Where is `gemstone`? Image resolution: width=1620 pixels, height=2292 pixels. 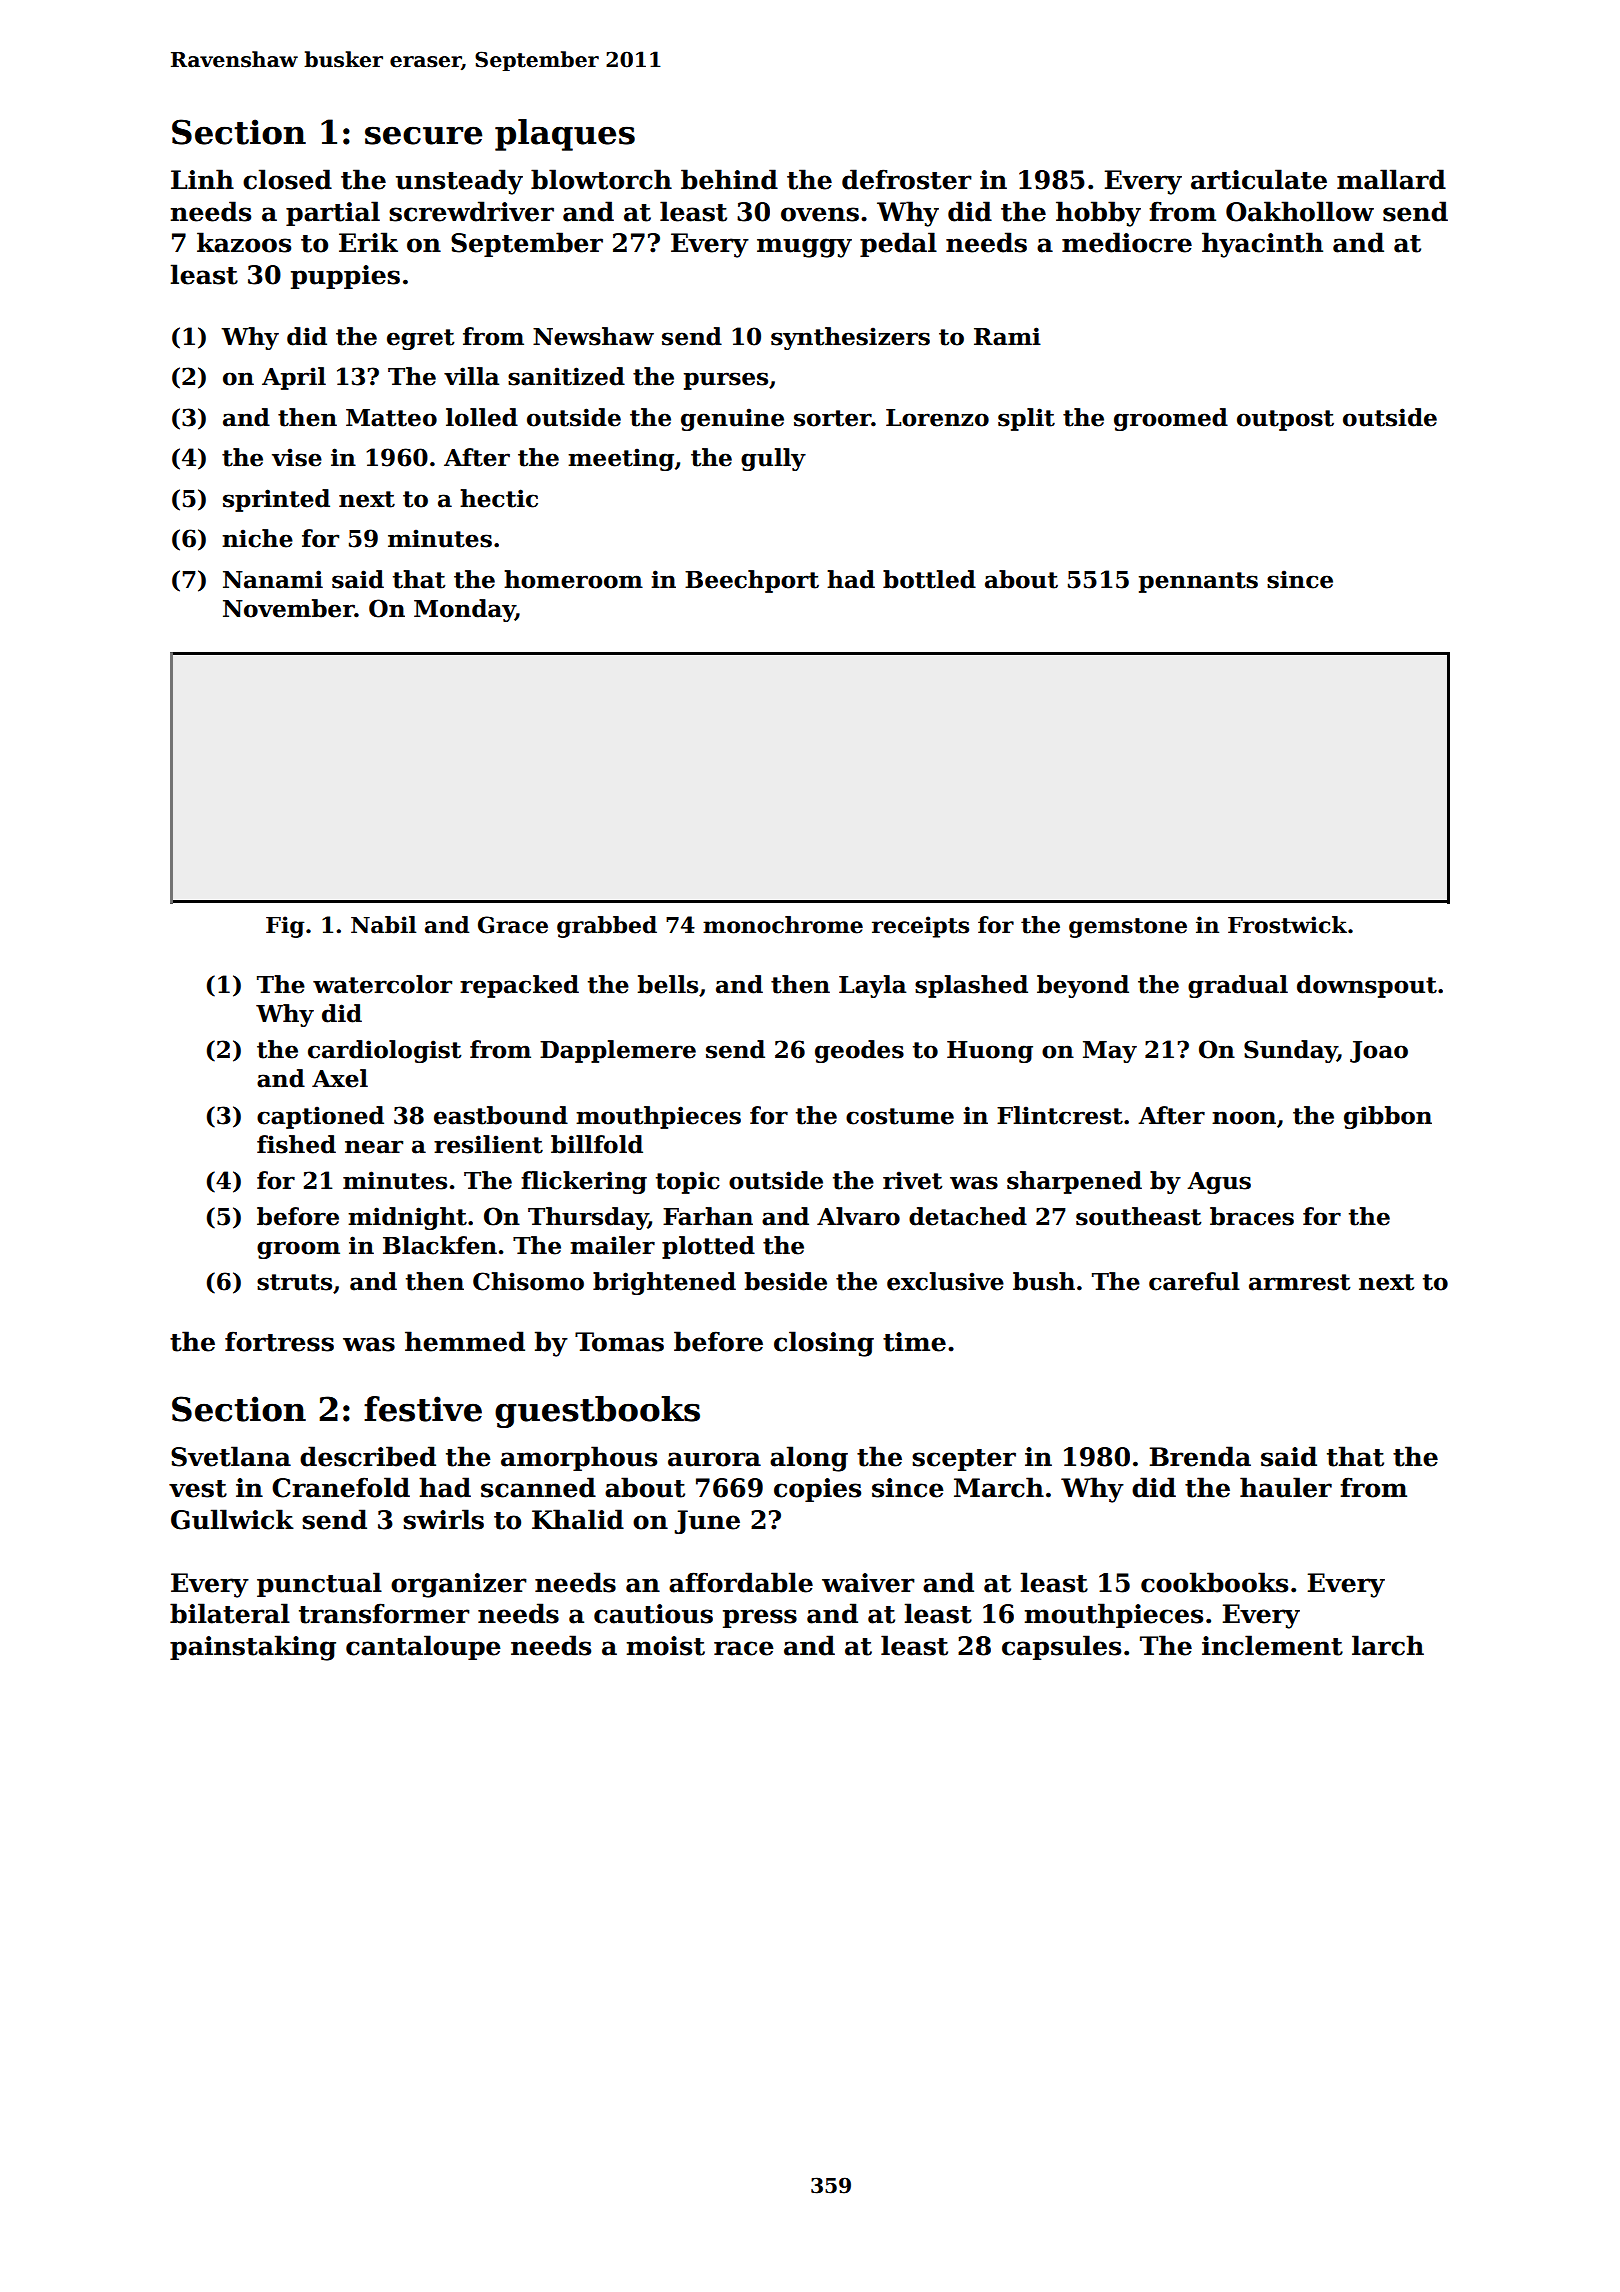 gemstone is located at coordinates (1128, 928).
